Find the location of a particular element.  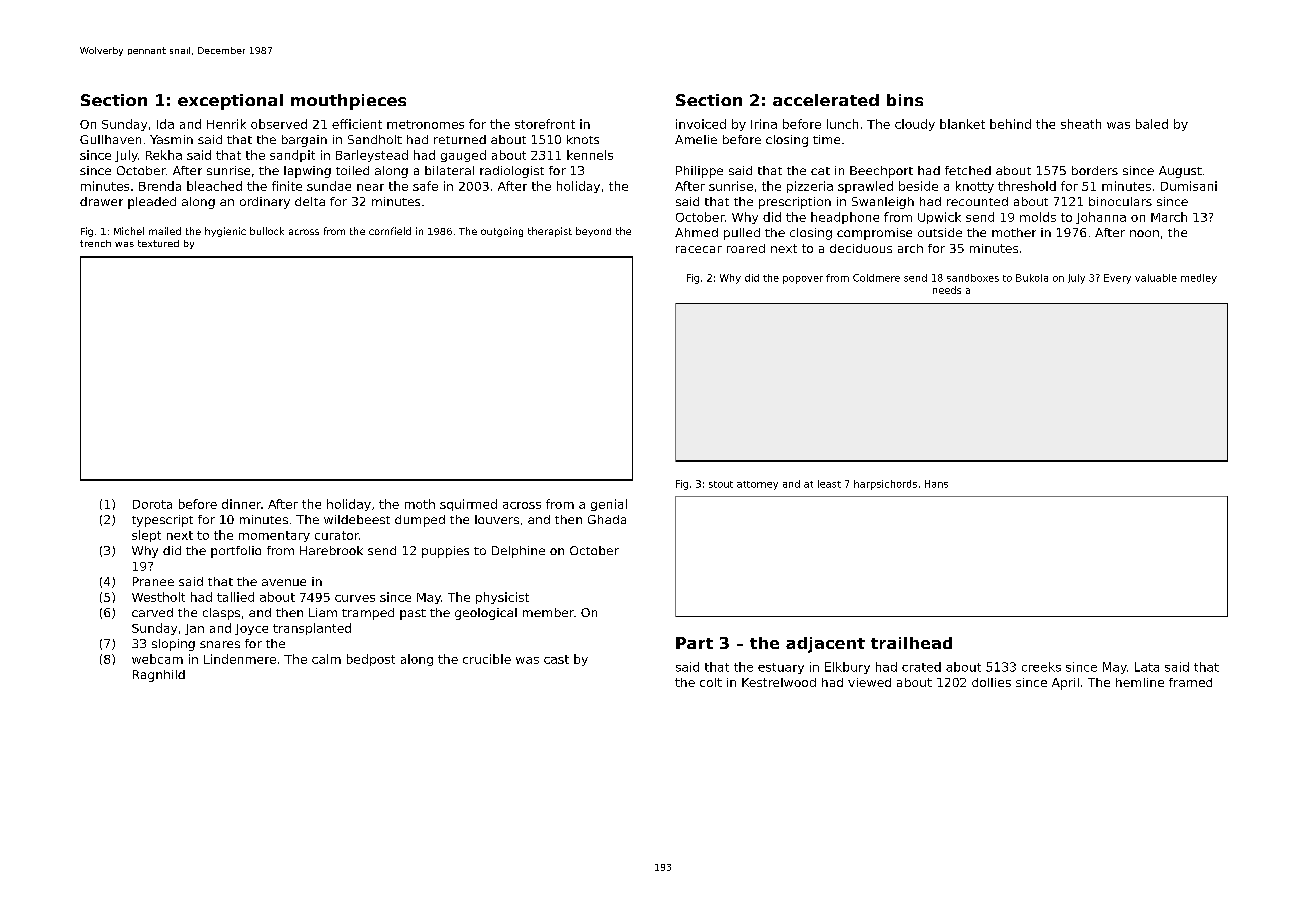

Ragnhild is located at coordinates (159, 676).
